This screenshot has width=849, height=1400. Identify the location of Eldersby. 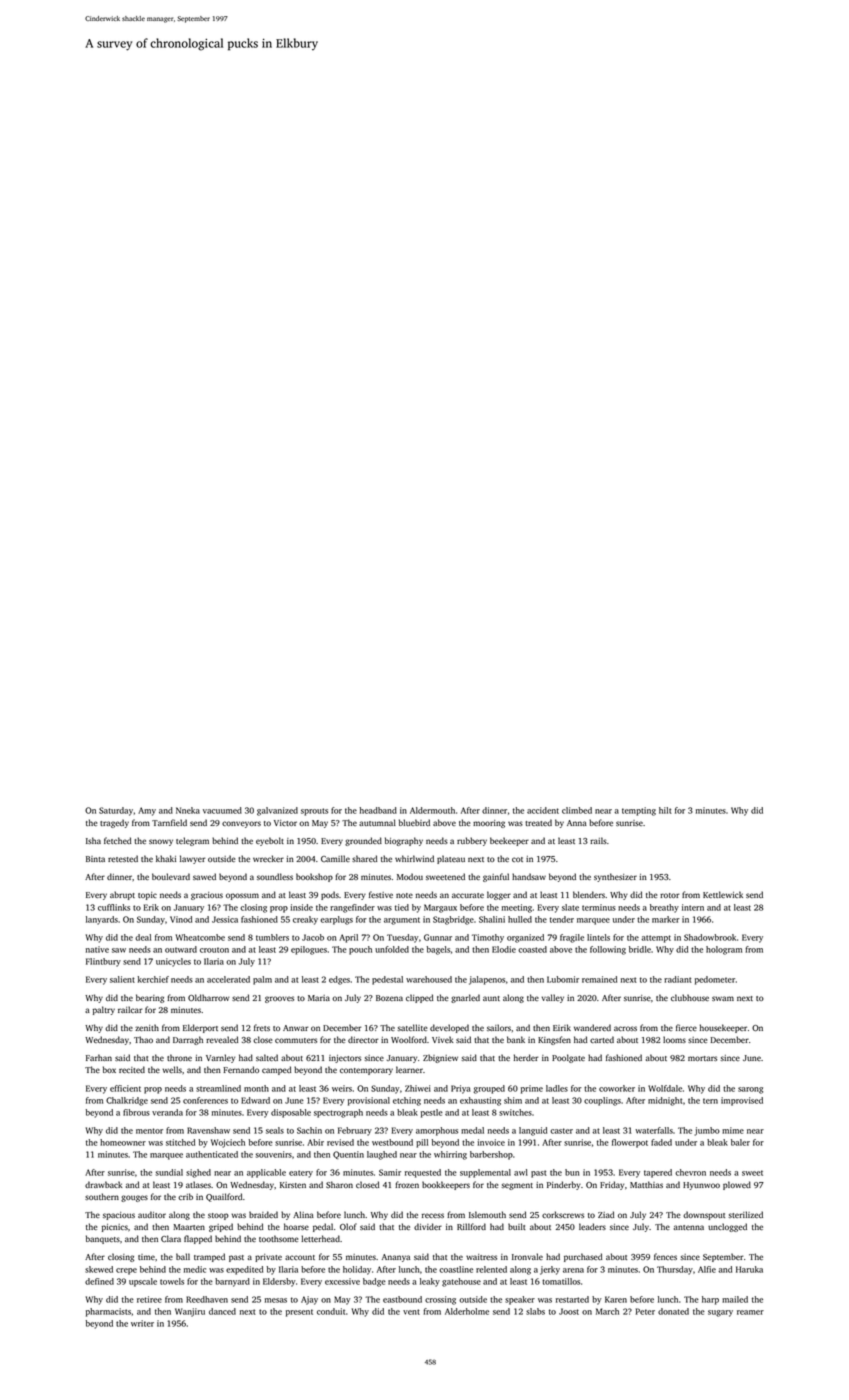
(279, 1282).
